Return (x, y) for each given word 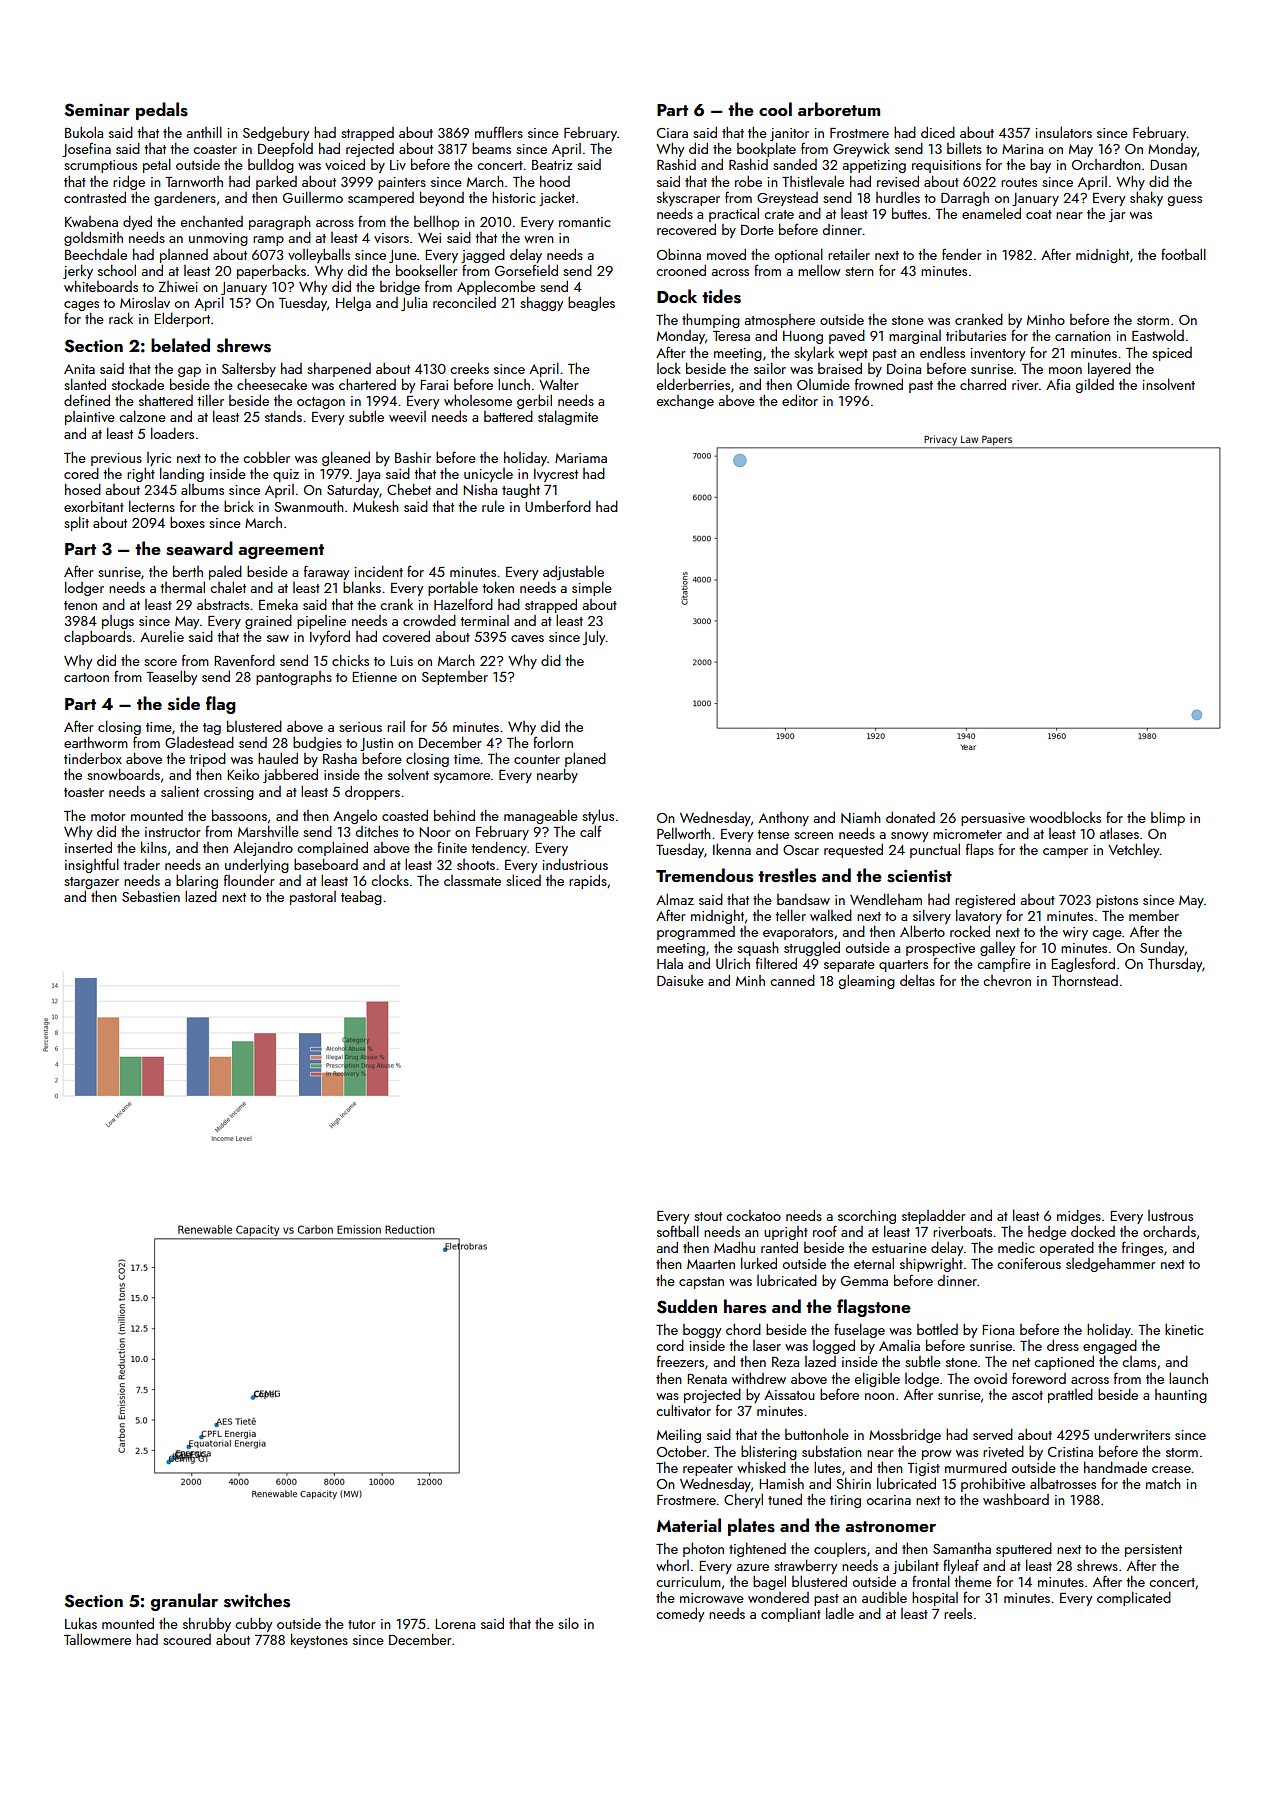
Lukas (81, 1623)
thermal (182, 587)
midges (1079, 1216)
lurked (759, 1263)
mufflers (499, 132)
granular (184, 1602)
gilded (1095, 386)
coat (1039, 214)
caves (527, 638)
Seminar (97, 110)
